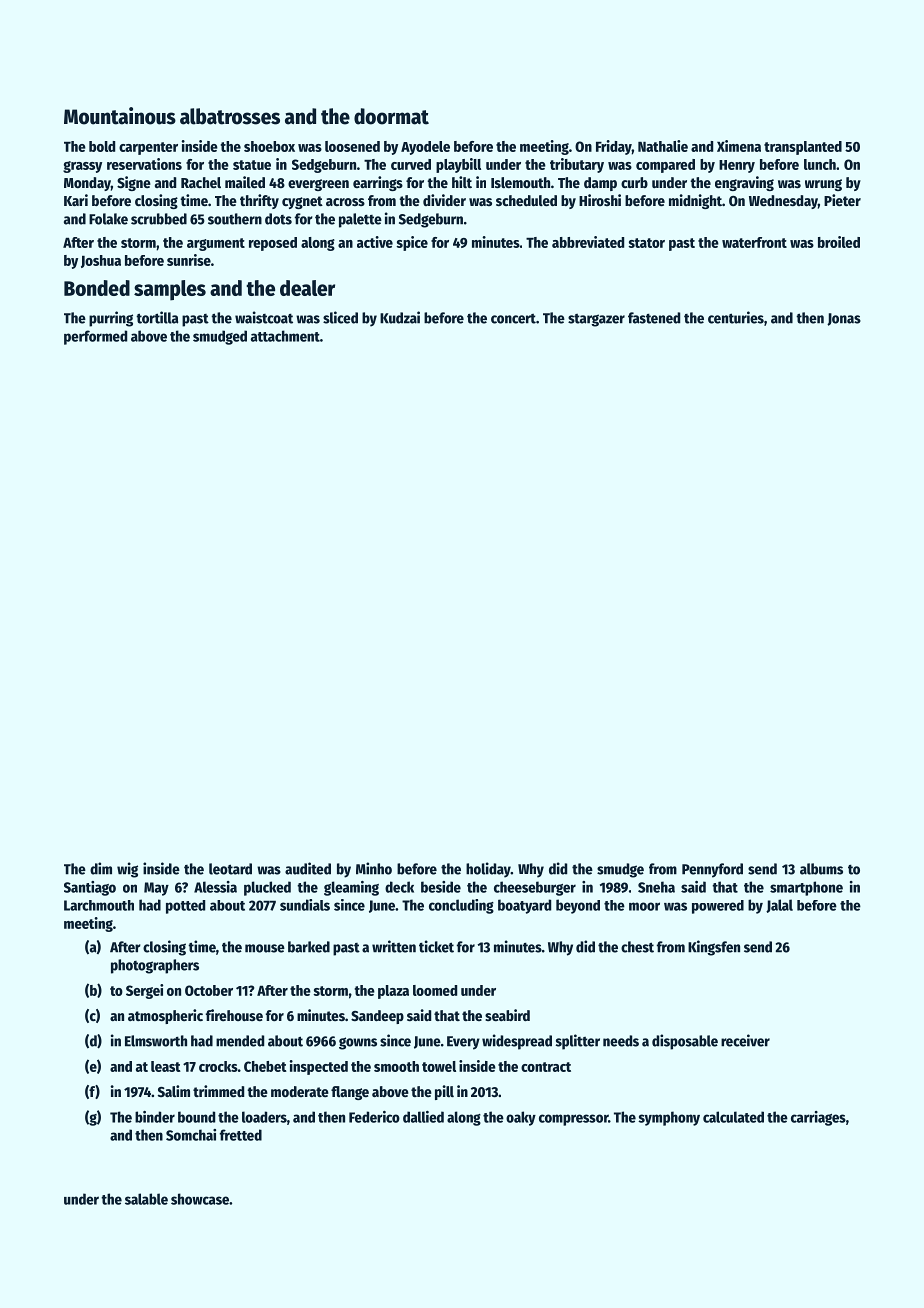 This document has width=924, height=1308. Describe the element at coordinates (739, 146) in the document. I see `Ximena` at that location.
